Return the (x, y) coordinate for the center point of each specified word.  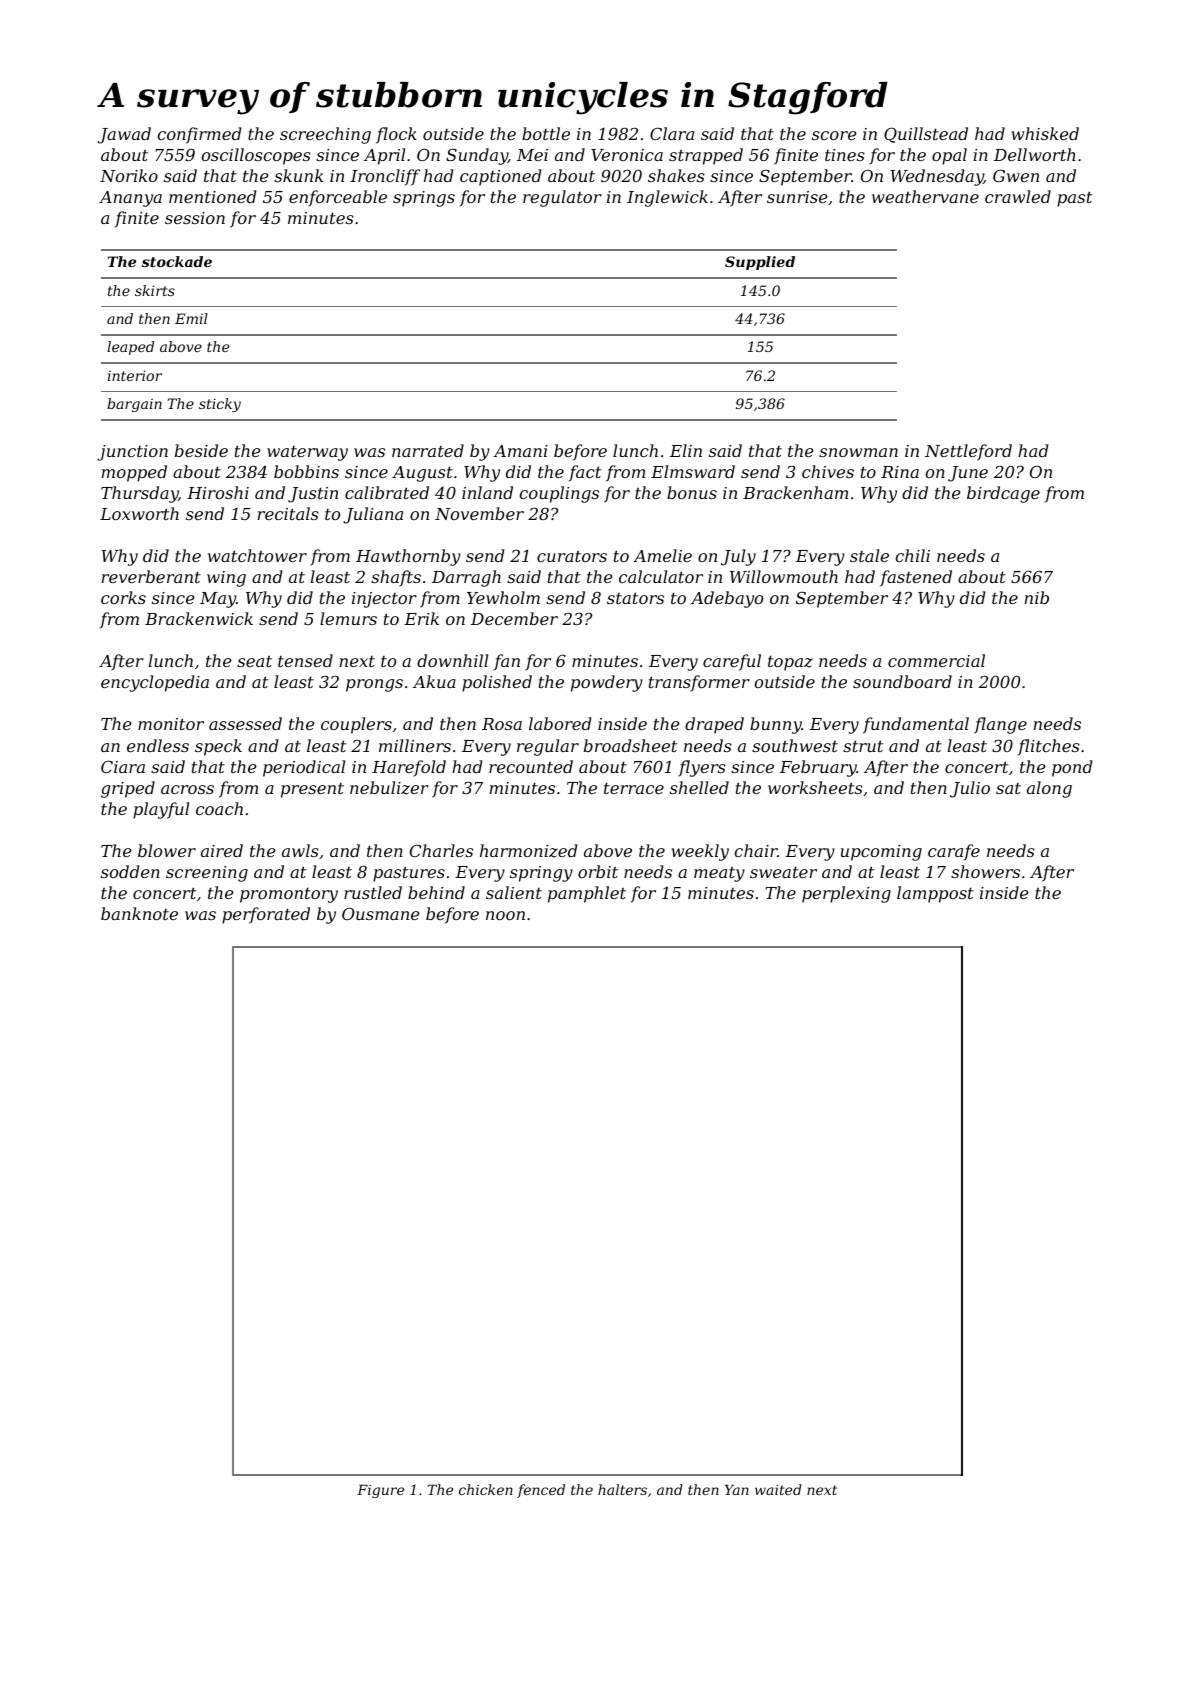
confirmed (199, 135)
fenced (541, 1491)
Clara (672, 133)
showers (985, 871)
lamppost (935, 894)
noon (505, 915)
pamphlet (587, 894)
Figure (380, 1491)
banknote (139, 913)
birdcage (1003, 494)
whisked (1045, 133)
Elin (686, 450)
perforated (266, 915)
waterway (307, 453)
